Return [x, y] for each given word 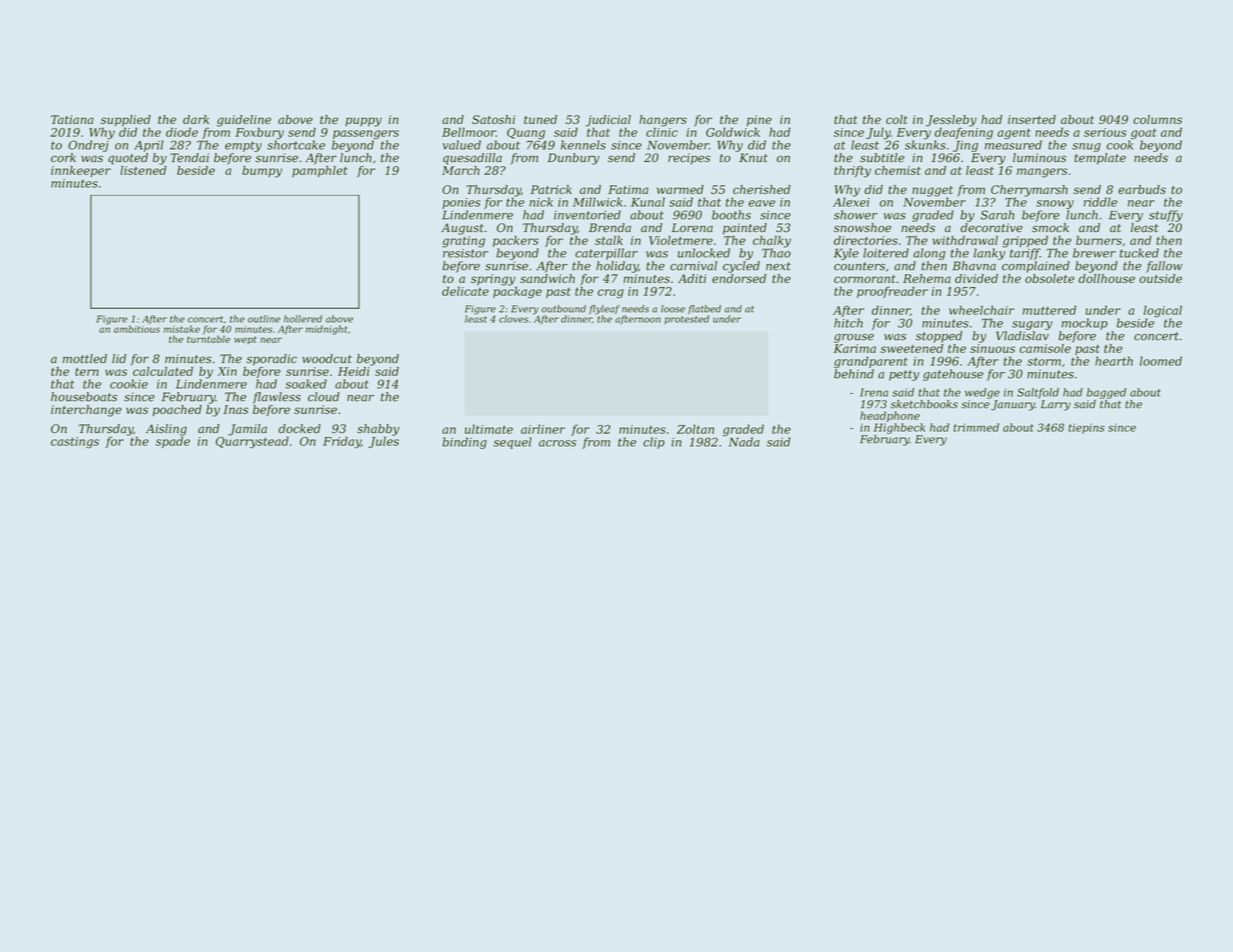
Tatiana [72, 119]
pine [759, 121]
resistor [465, 253]
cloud [323, 397]
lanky [989, 254]
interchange [86, 411]
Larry [1056, 405]
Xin [227, 371]
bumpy [262, 172]
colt [897, 119]
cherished [762, 189]
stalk [609, 240]
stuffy [1166, 216]
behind [854, 374]
